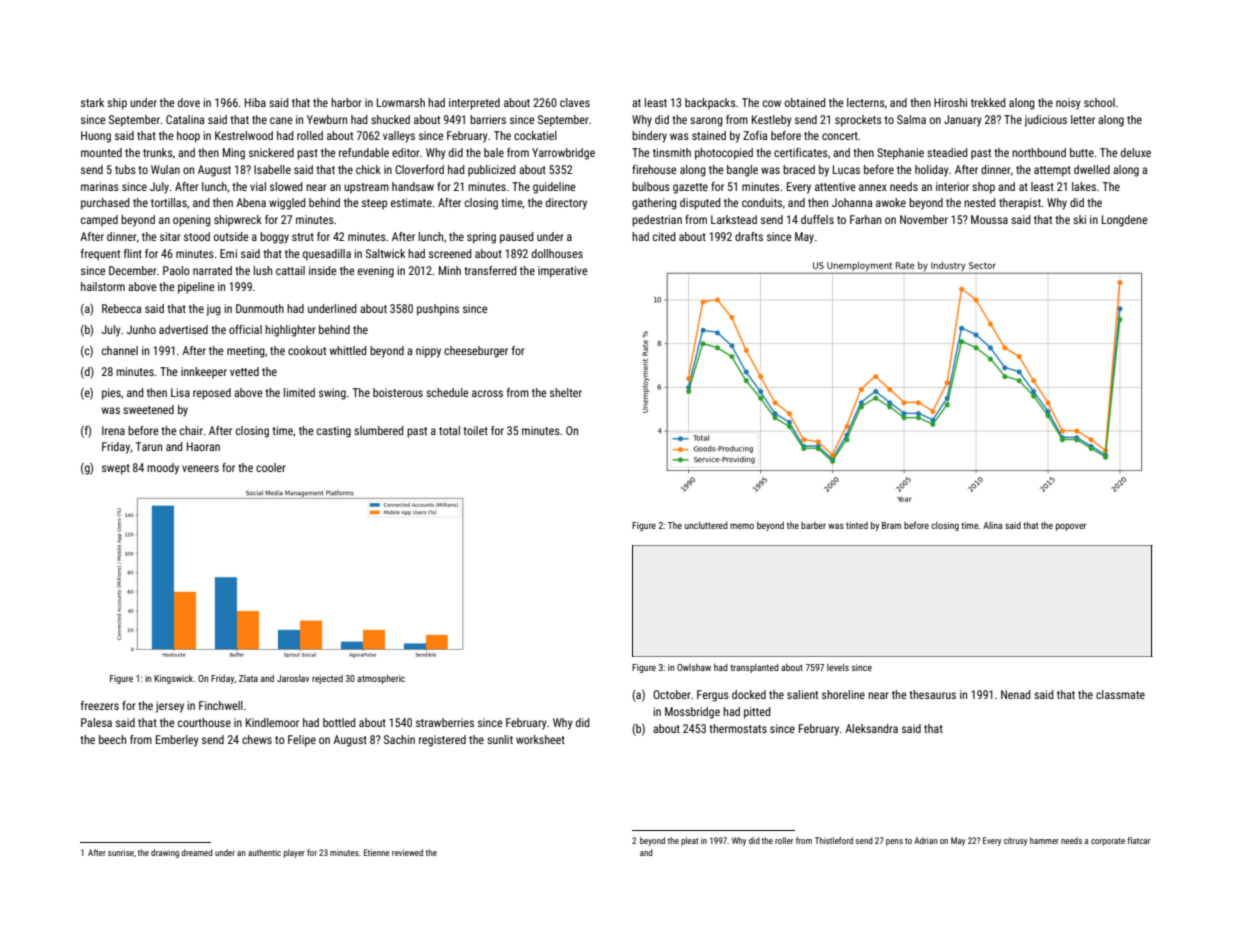  I want to click on Bram, so click(891, 525).
